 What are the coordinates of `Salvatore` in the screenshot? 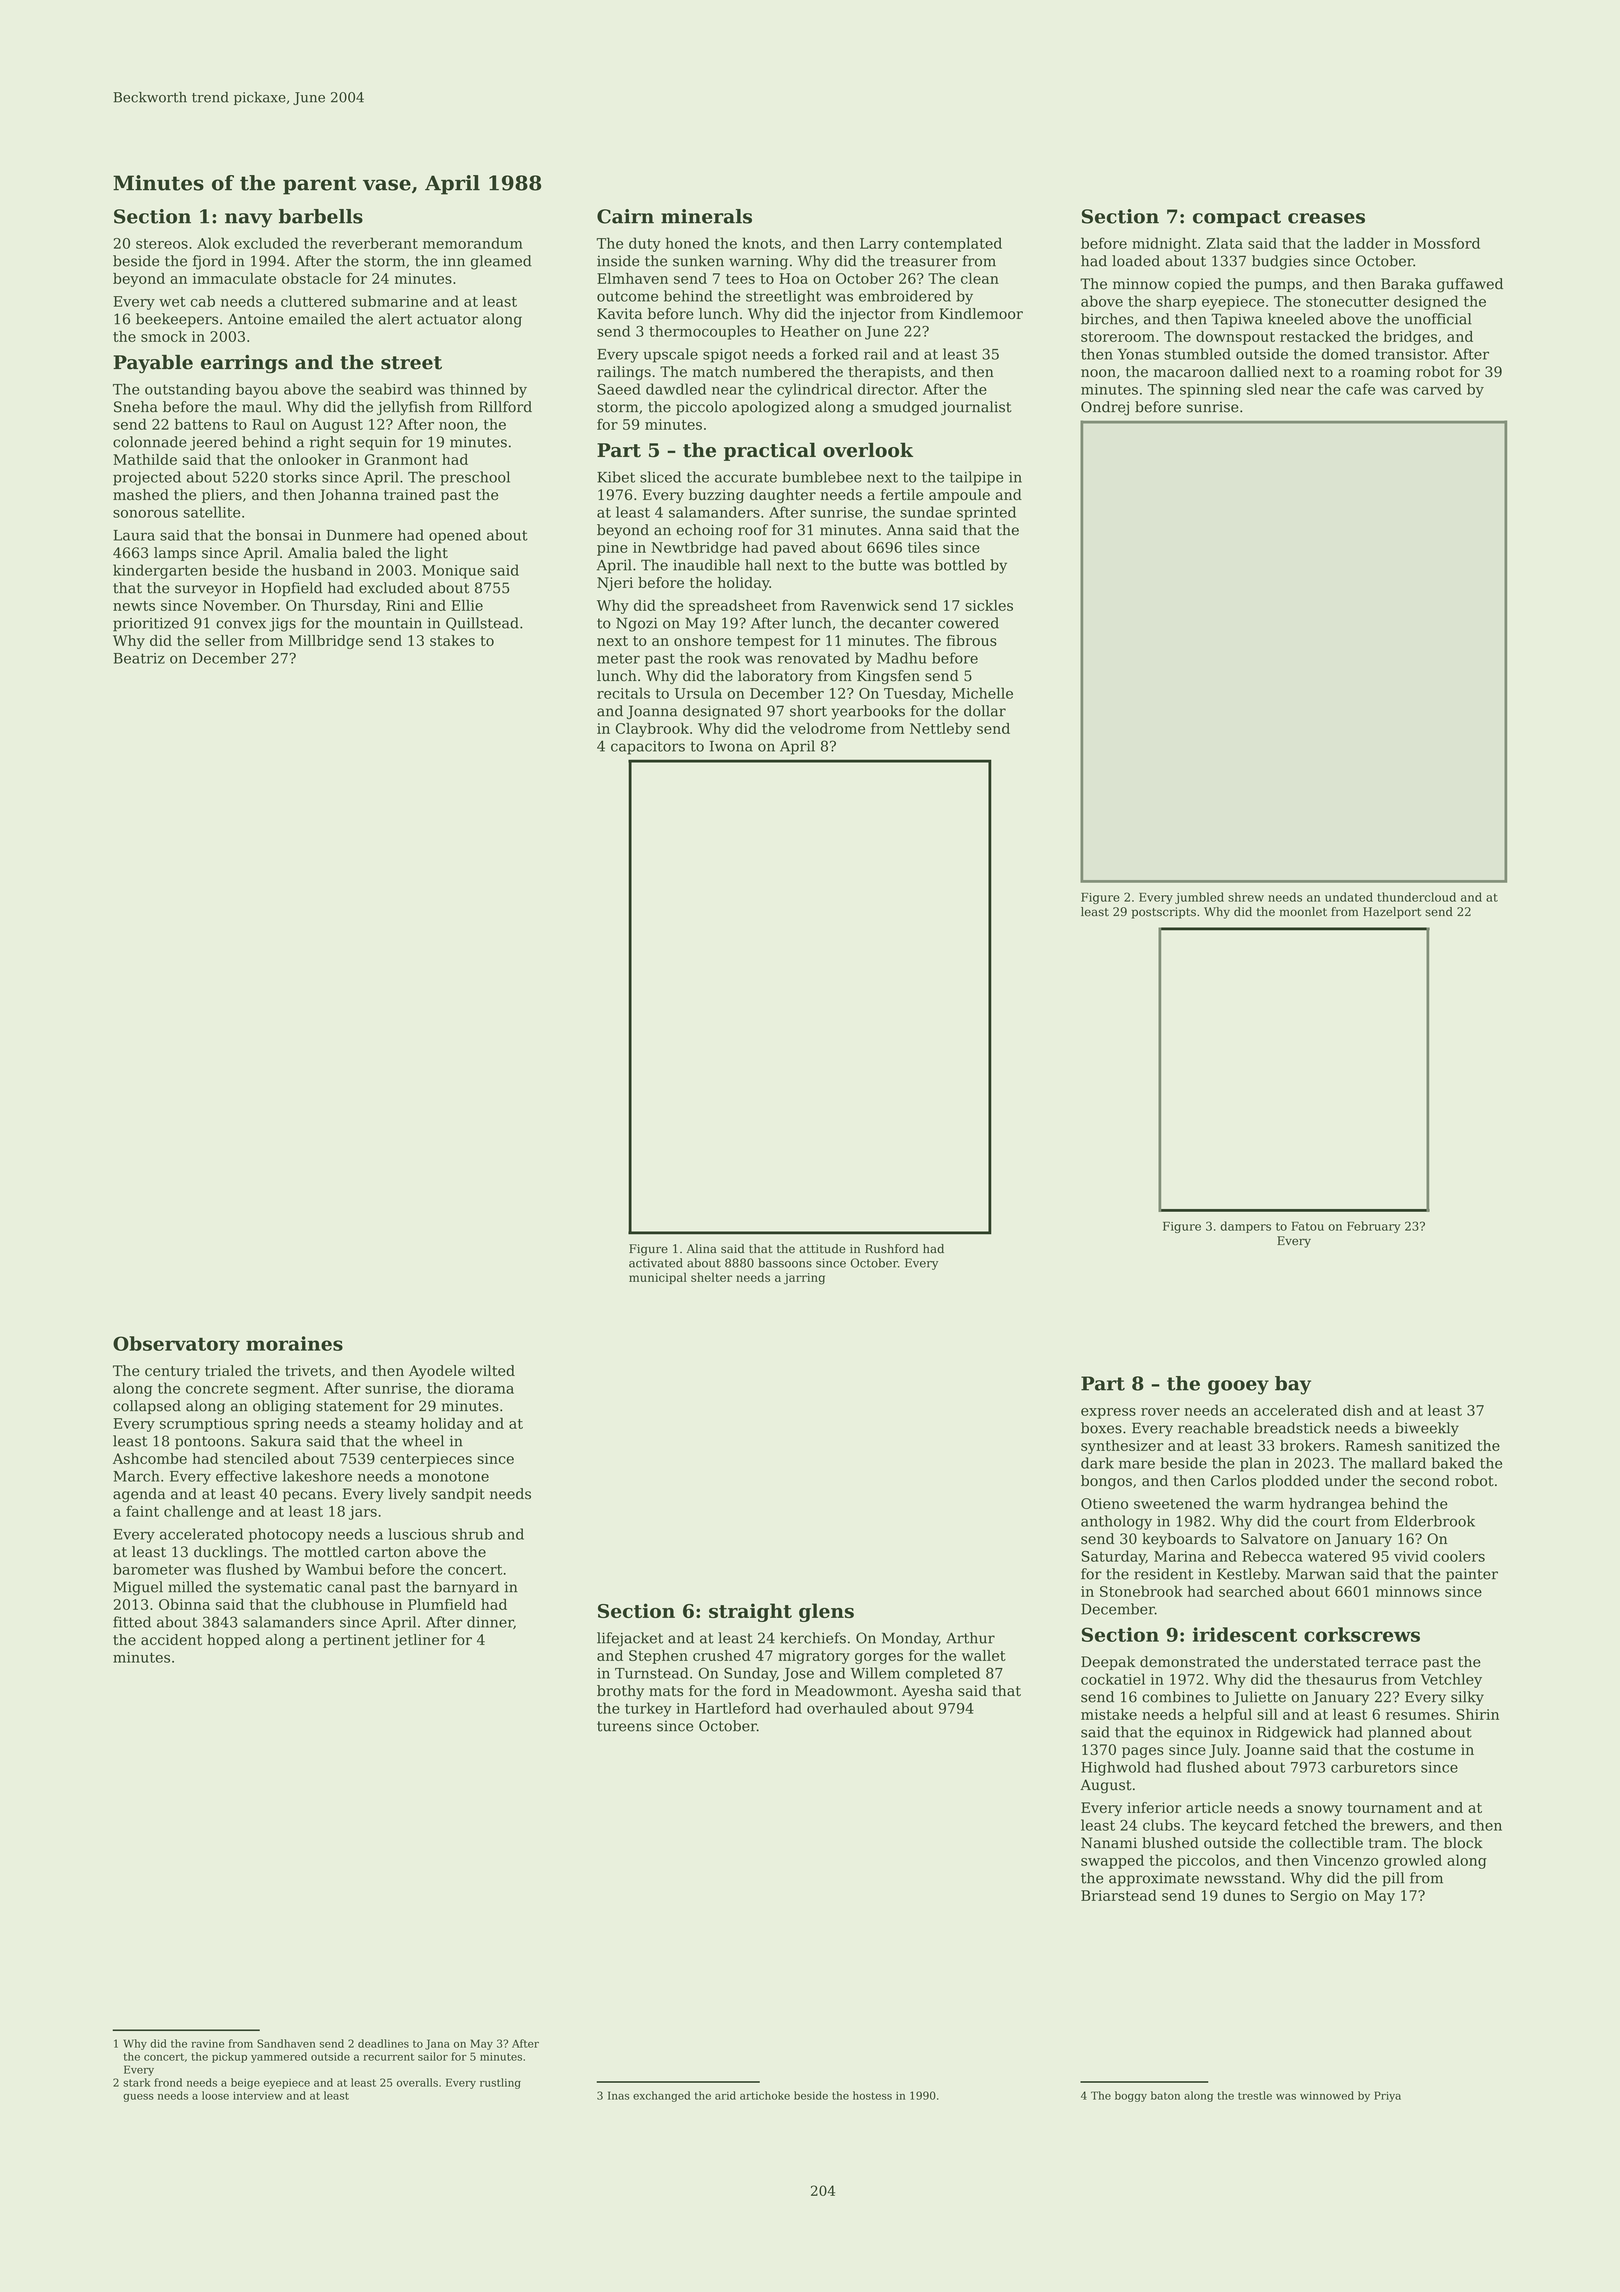 It's located at (1275, 1539).
